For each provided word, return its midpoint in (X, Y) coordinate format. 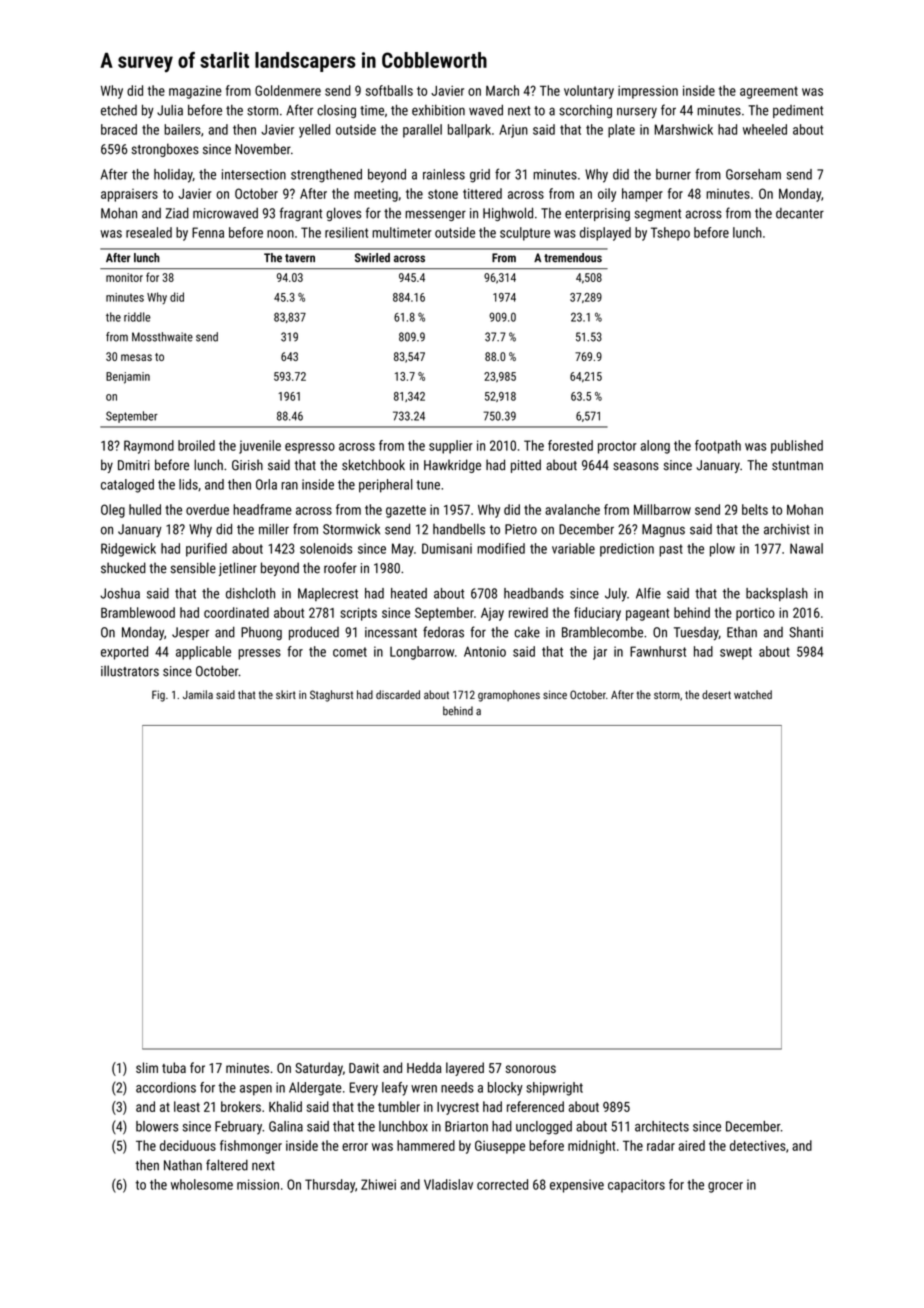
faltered (227, 1165)
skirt (286, 694)
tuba (174, 1067)
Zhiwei (378, 1184)
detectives (758, 1145)
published (797, 447)
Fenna (208, 232)
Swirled (372, 258)
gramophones (509, 696)
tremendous (573, 258)
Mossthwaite (162, 337)
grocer (725, 1187)
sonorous (531, 1069)
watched (753, 694)
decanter (800, 213)
